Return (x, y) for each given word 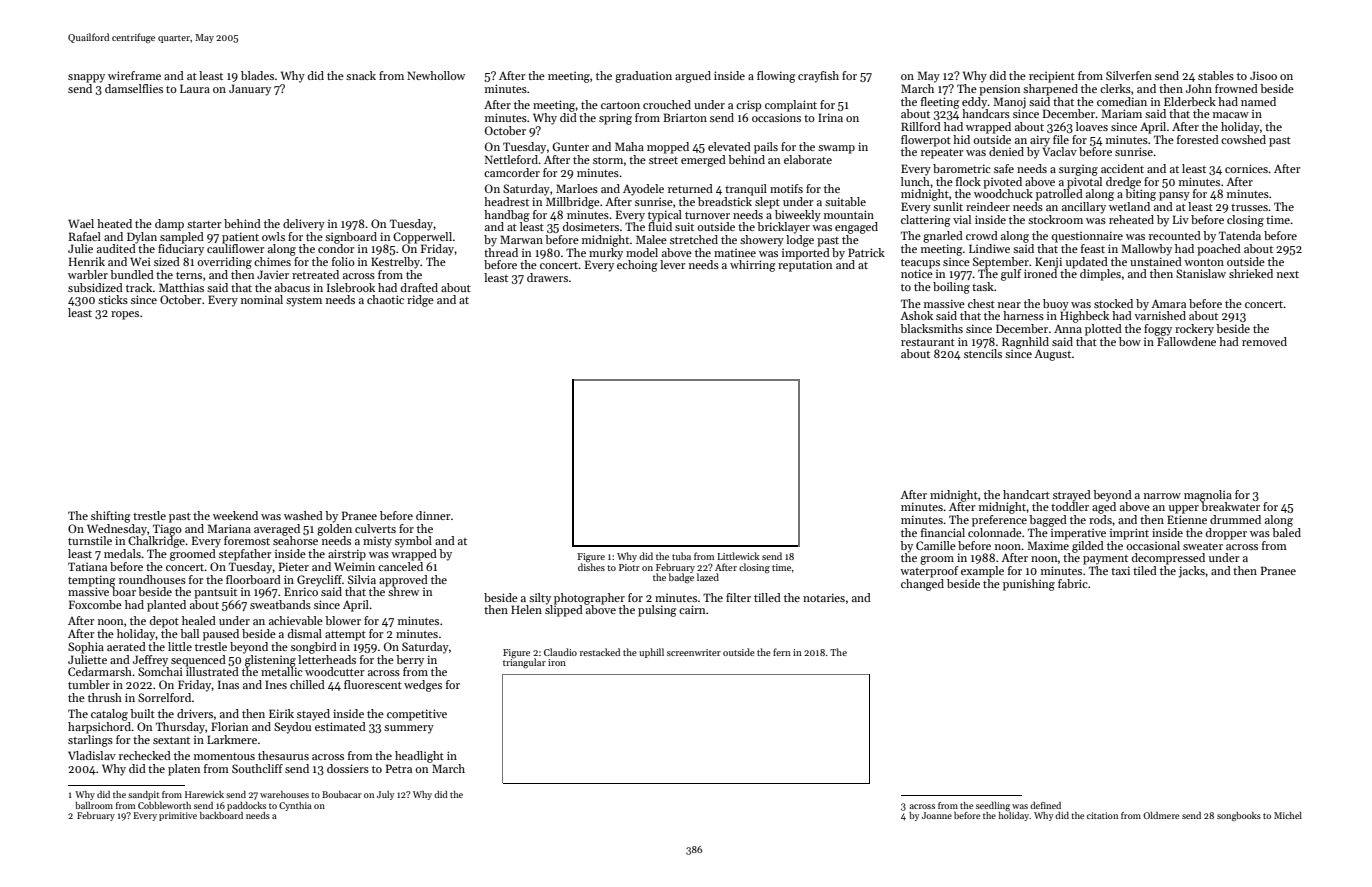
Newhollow (436, 75)
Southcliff (257, 768)
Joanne (937, 815)
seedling (993, 806)
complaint (791, 106)
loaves (1092, 126)
